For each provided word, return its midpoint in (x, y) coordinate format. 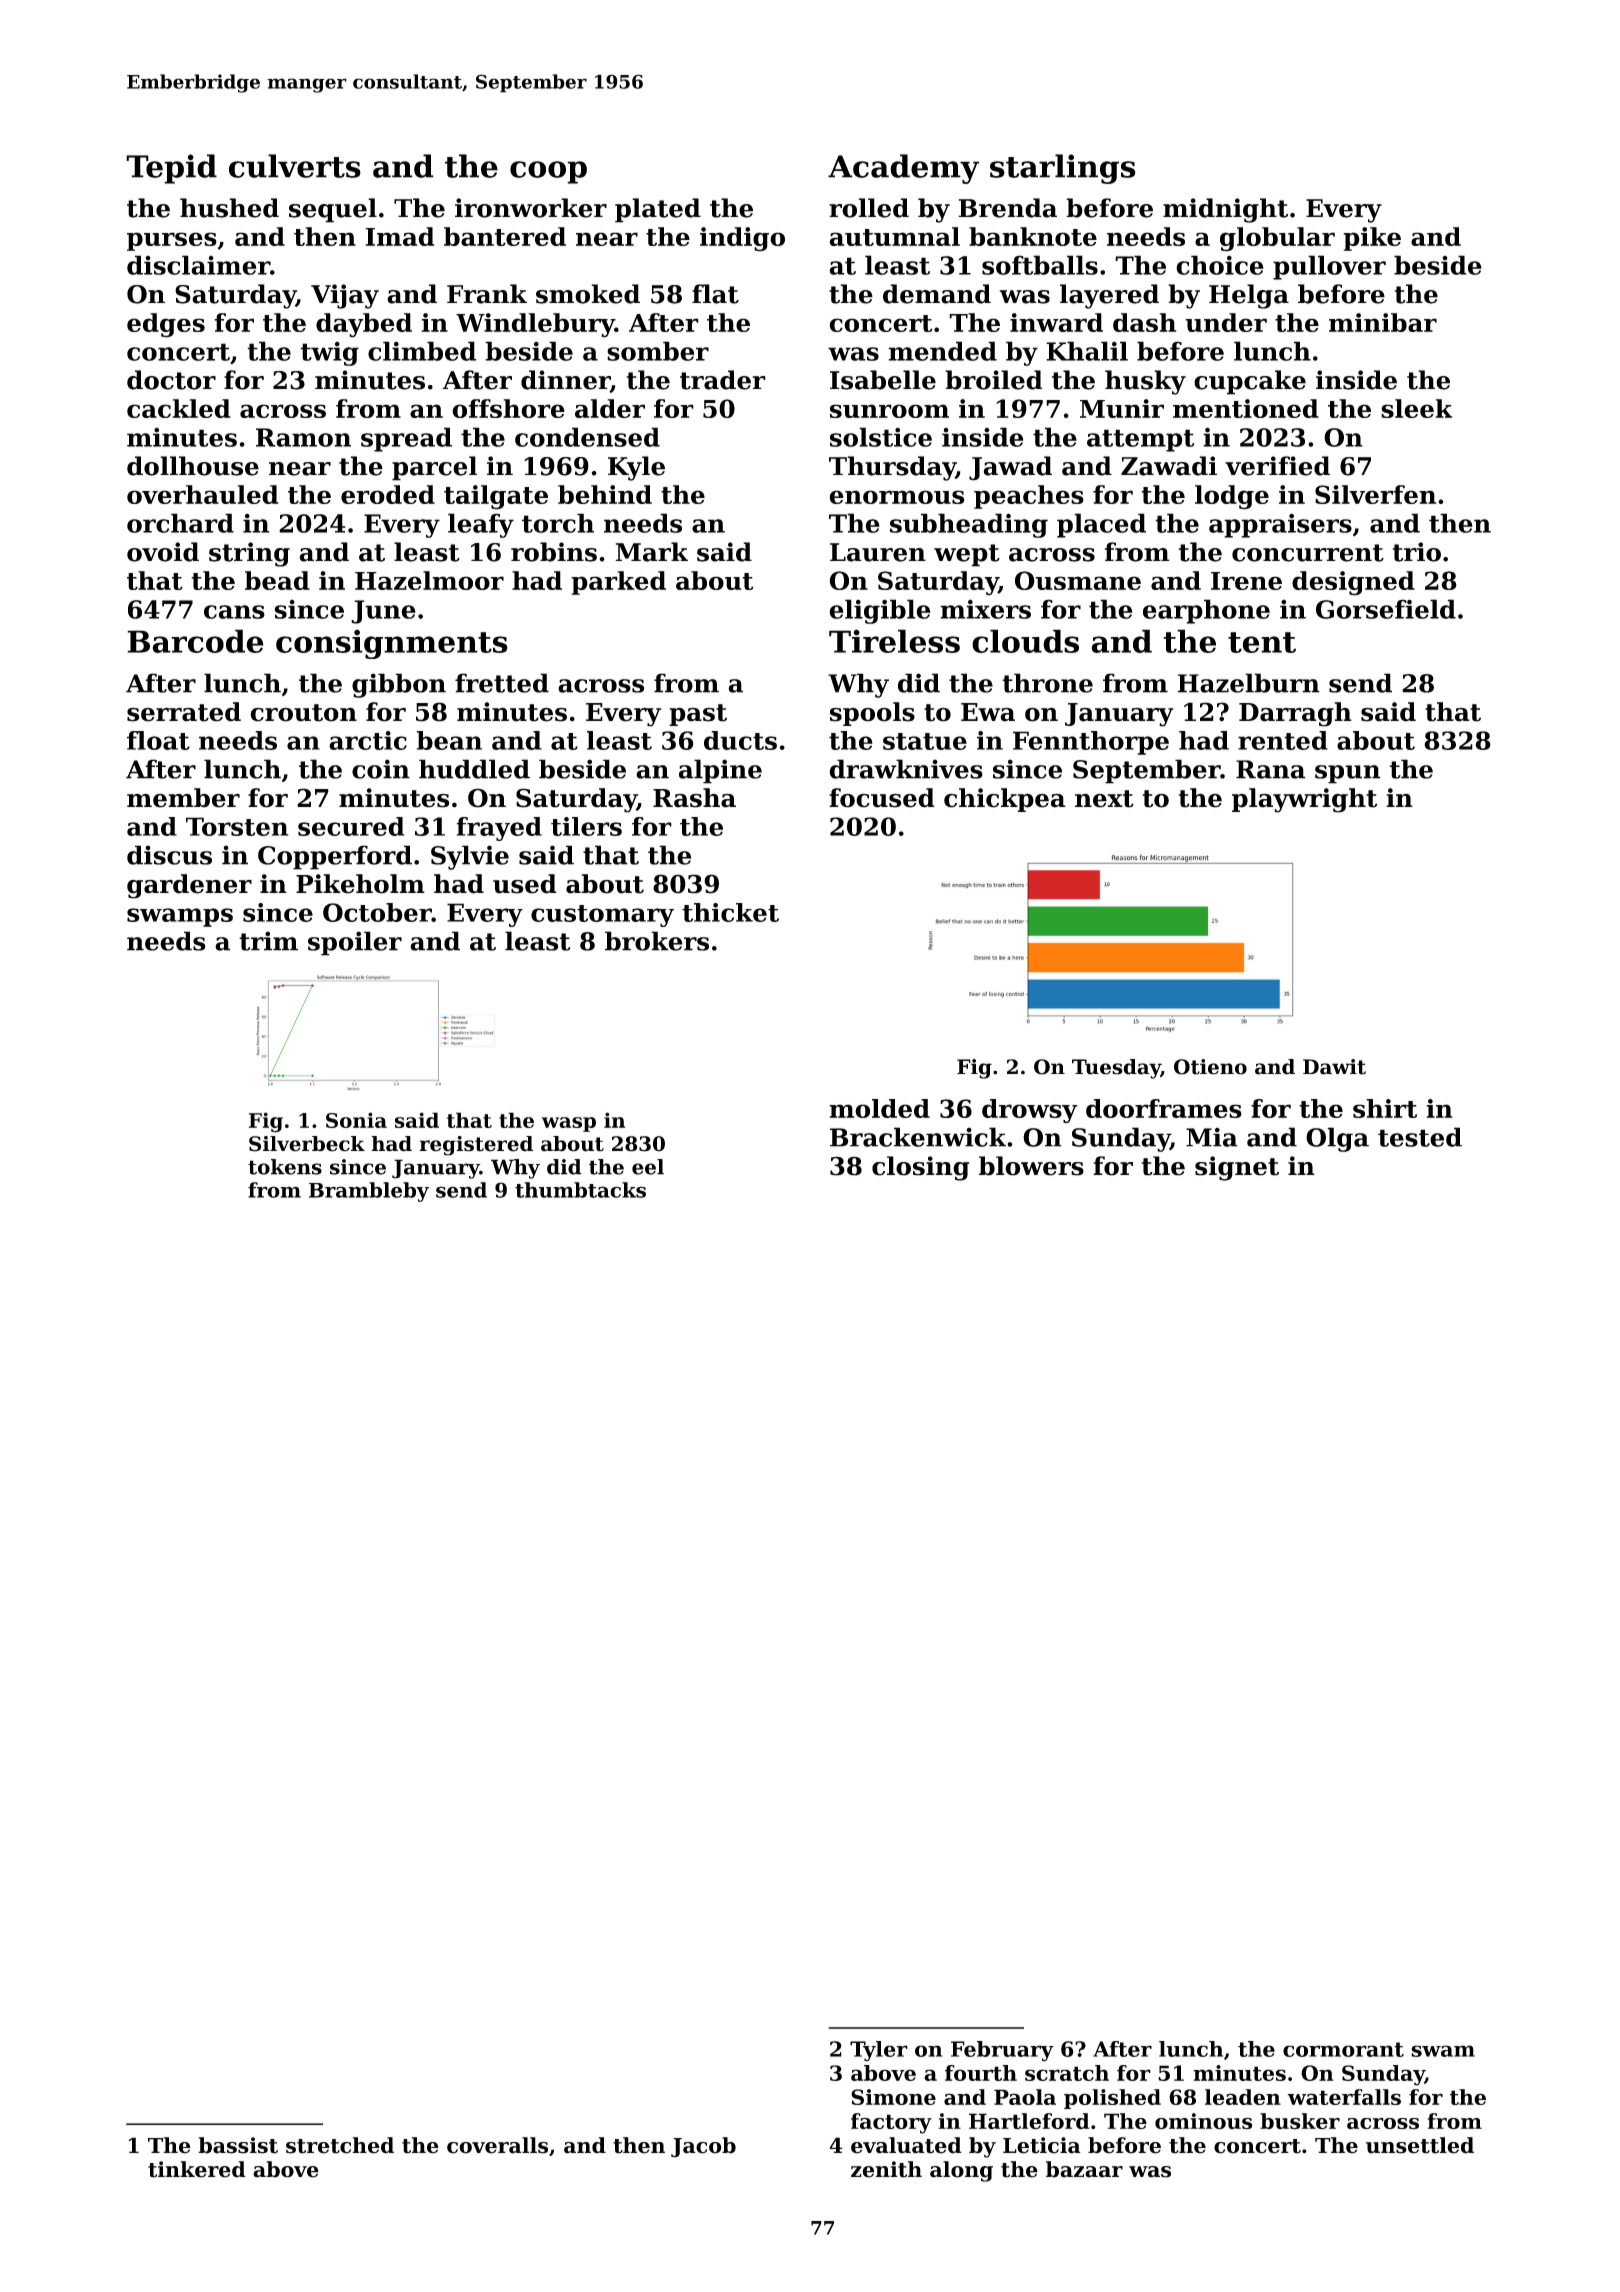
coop (548, 172)
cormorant (1343, 2049)
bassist (238, 2145)
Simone (893, 2097)
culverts (295, 166)
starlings (1063, 169)
